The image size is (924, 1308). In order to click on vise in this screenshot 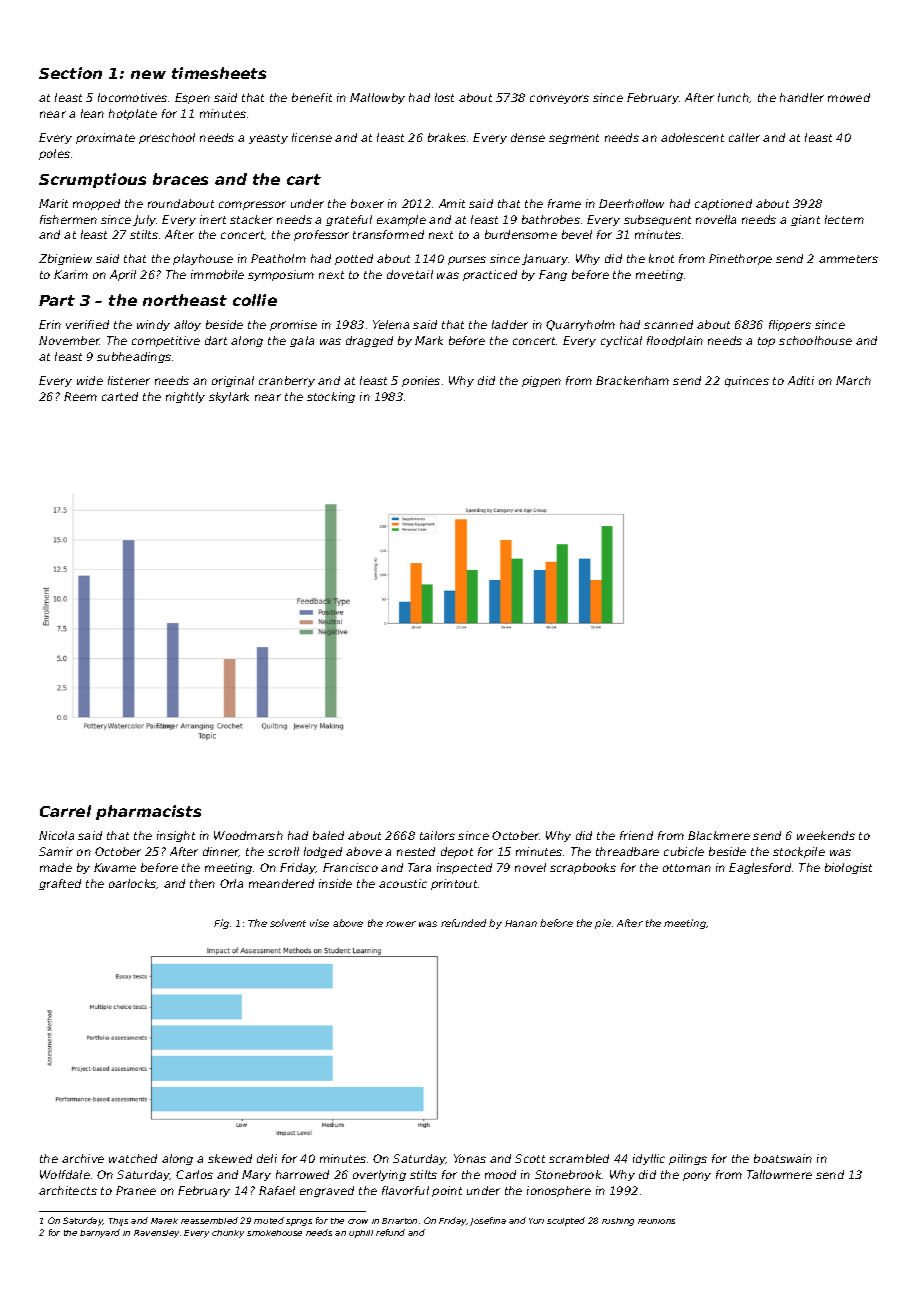, I will do `click(319, 923)`.
